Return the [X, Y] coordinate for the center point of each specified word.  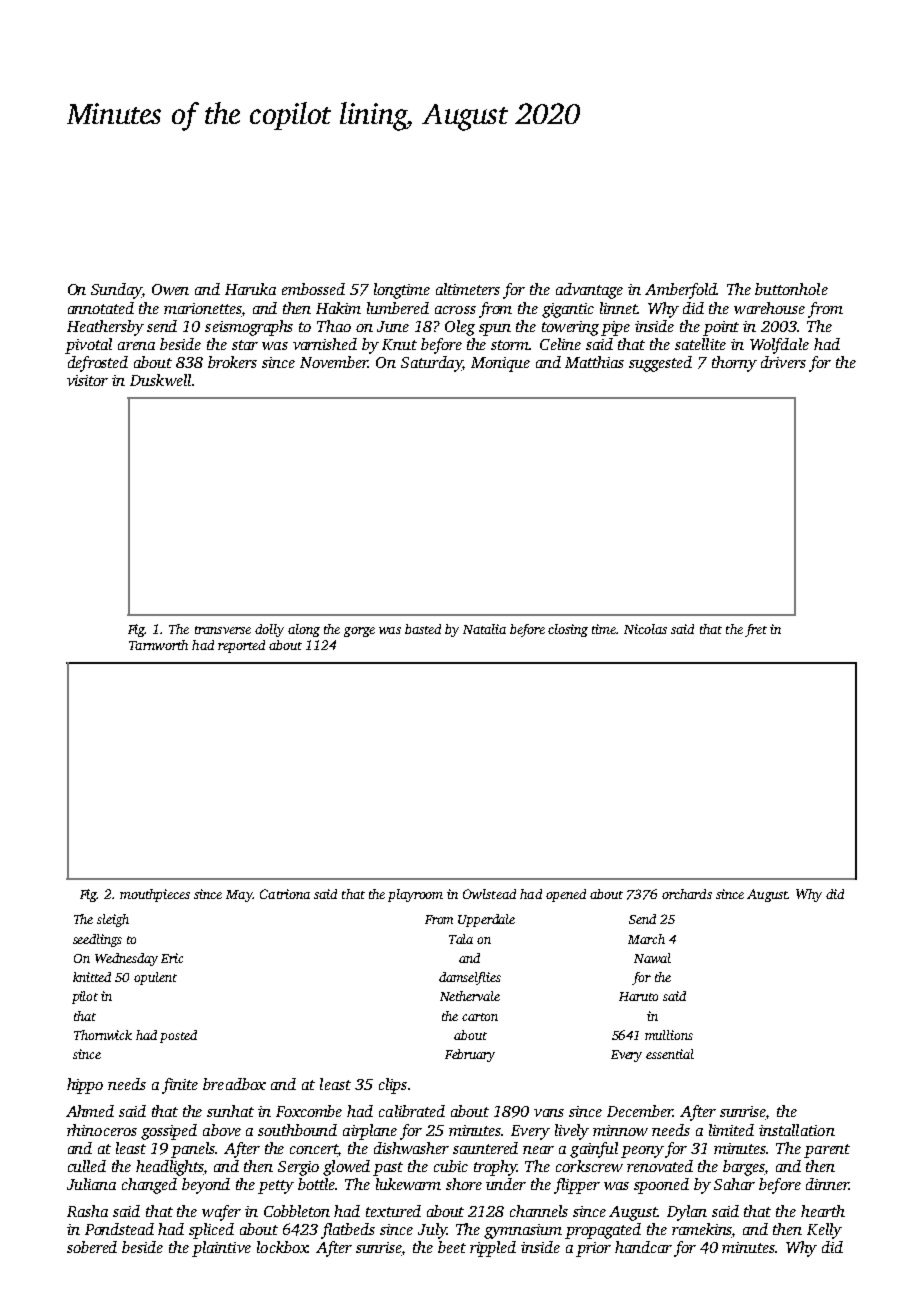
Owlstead [489, 894]
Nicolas [645, 629]
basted [423, 629]
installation [797, 1130]
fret [756, 630]
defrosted [98, 364]
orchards [687, 894]
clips [393, 1086]
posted [178, 1036]
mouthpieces [155, 895]
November [334, 362]
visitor [87, 380]
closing [568, 630]
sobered [92, 1247]
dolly [269, 630]
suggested [660, 364]
